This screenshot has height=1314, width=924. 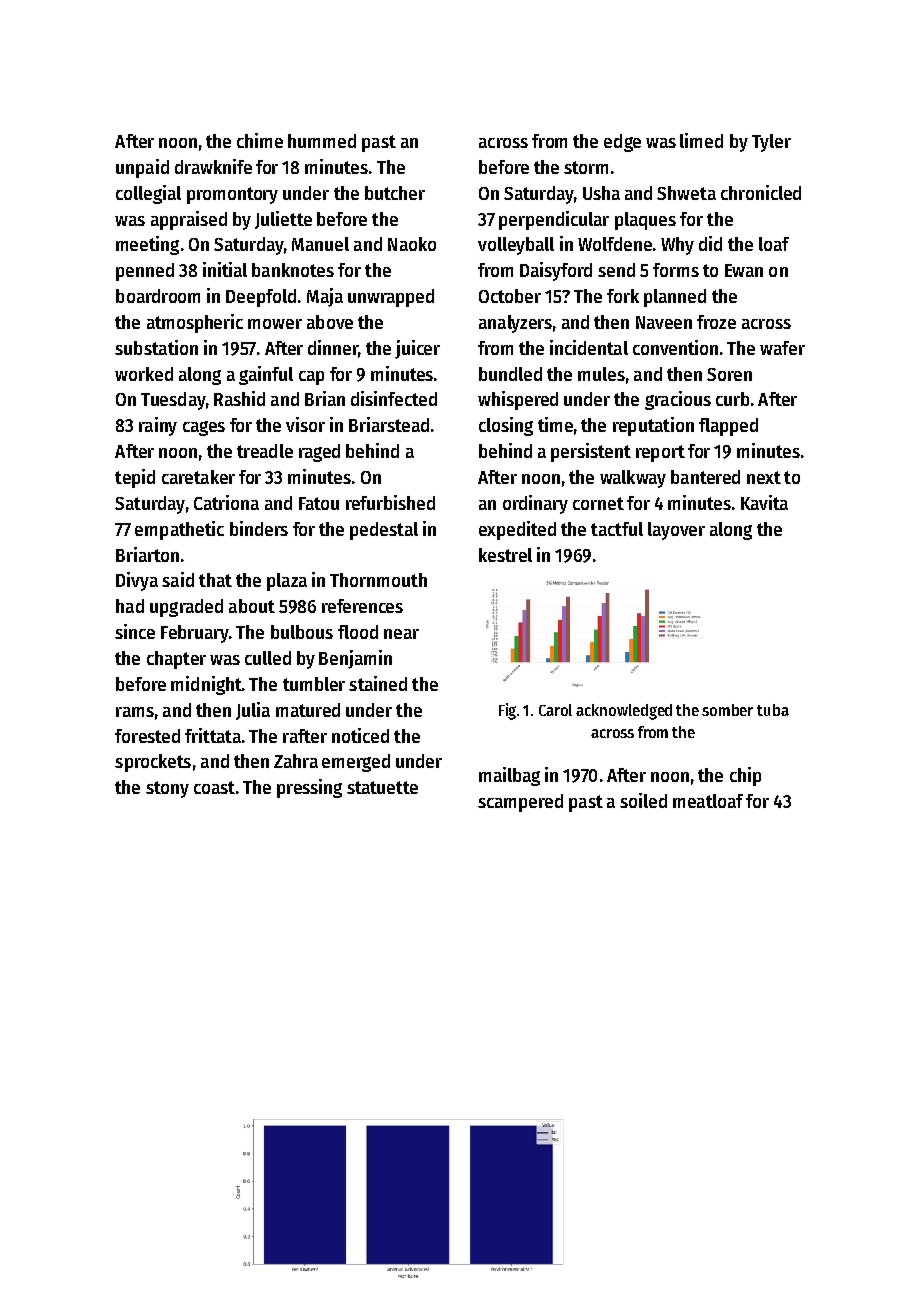 I want to click on storm, so click(x=586, y=167).
